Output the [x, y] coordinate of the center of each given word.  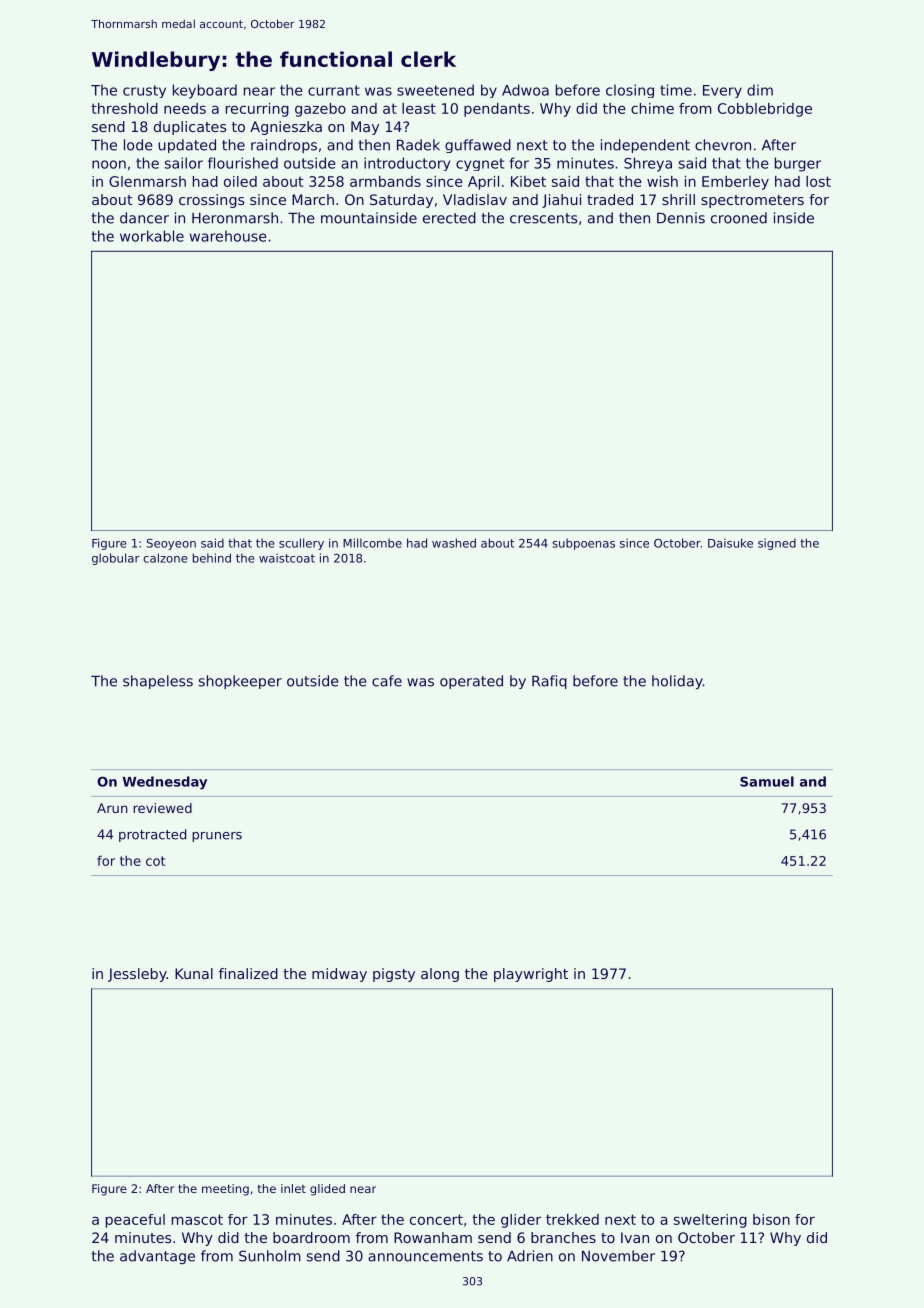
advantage [157, 1257]
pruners [217, 837]
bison [771, 1219]
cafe [387, 681]
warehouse [228, 236]
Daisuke [730, 543]
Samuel [767, 781]
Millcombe [372, 543]
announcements [425, 1256]
